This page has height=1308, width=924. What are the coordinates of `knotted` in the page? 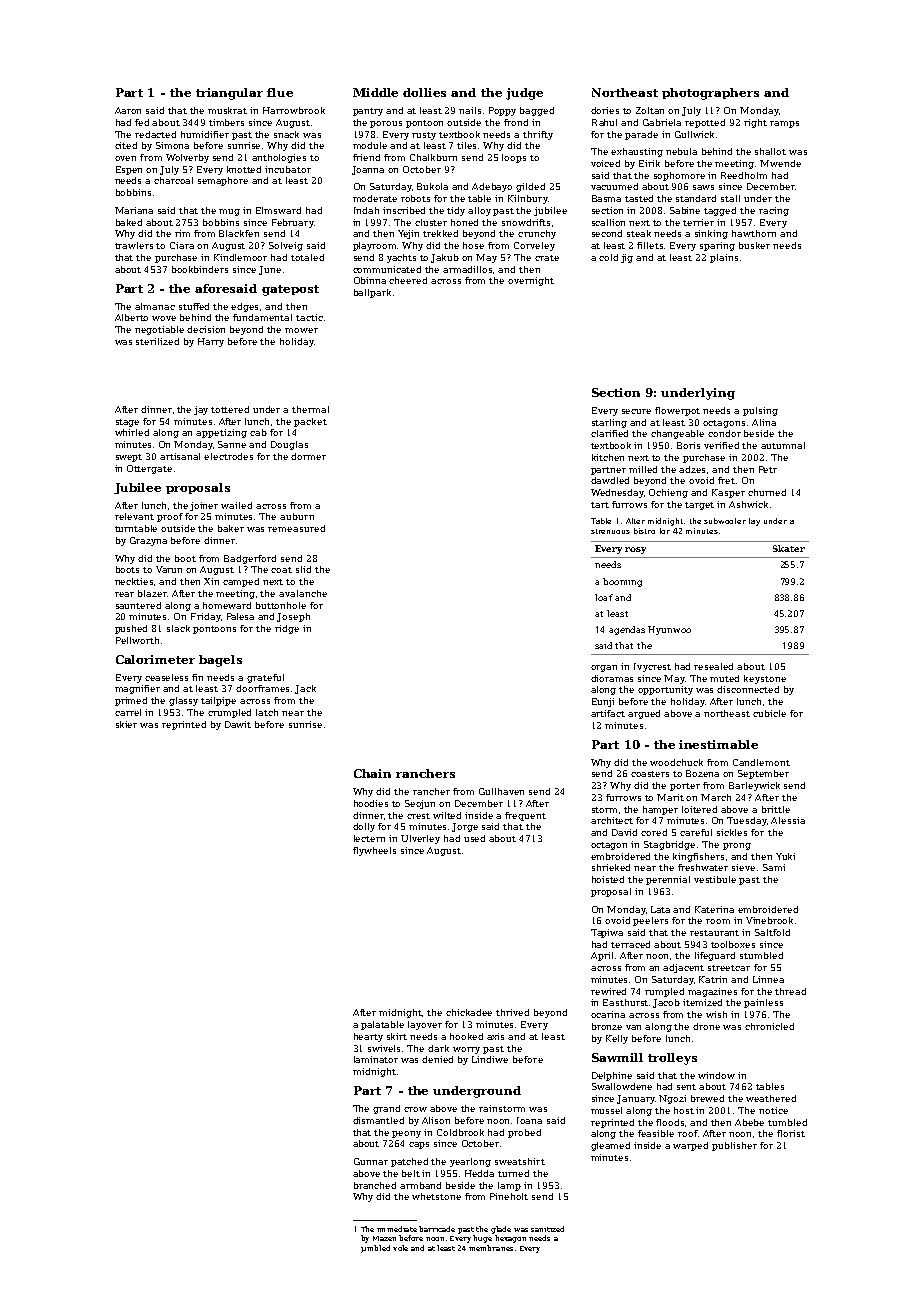 It's located at (244, 169).
